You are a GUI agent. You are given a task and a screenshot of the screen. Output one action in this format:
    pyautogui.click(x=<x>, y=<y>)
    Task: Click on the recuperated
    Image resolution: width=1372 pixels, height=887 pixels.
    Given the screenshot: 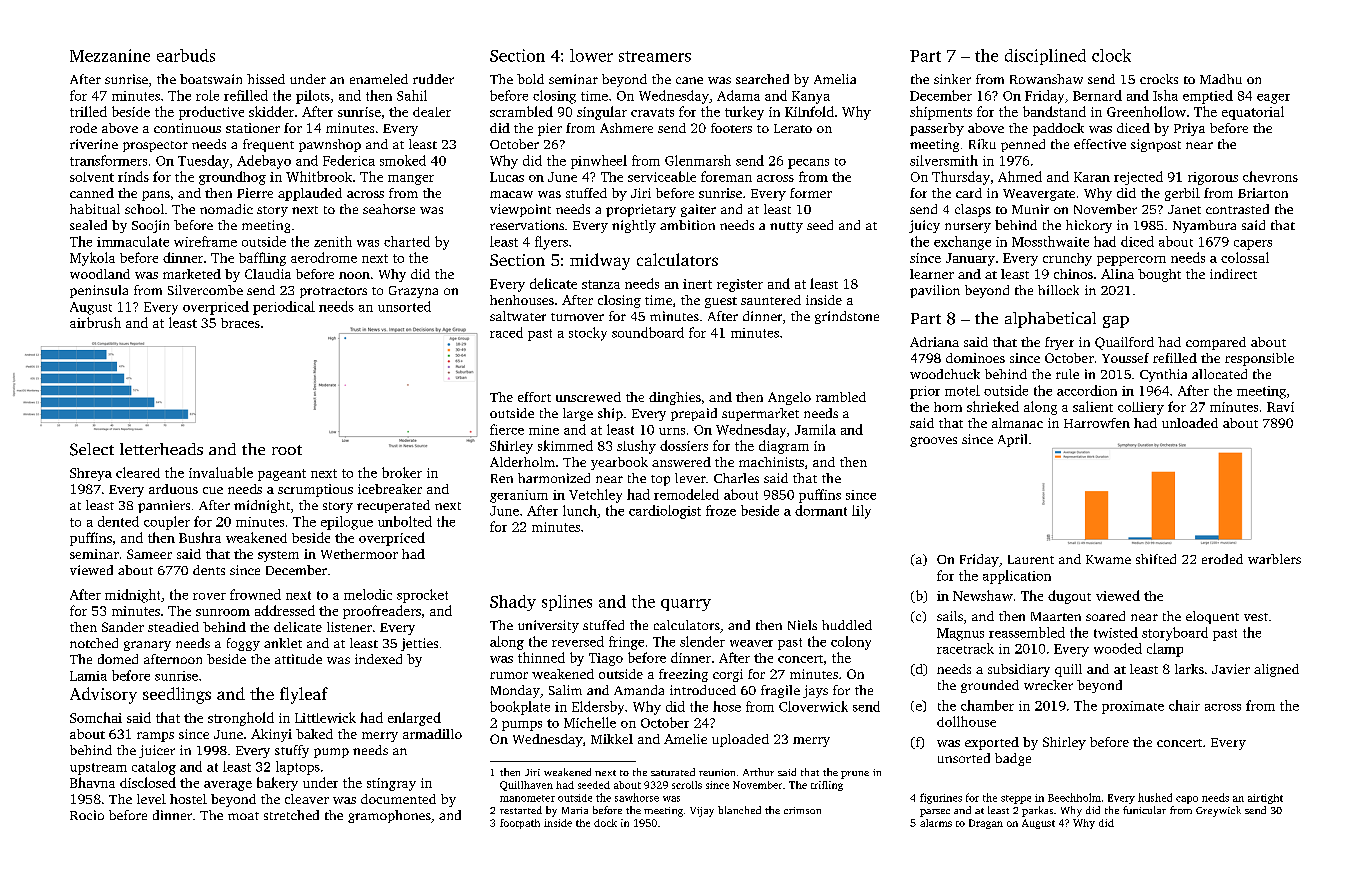 What is the action you would take?
    pyautogui.click(x=393, y=506)
